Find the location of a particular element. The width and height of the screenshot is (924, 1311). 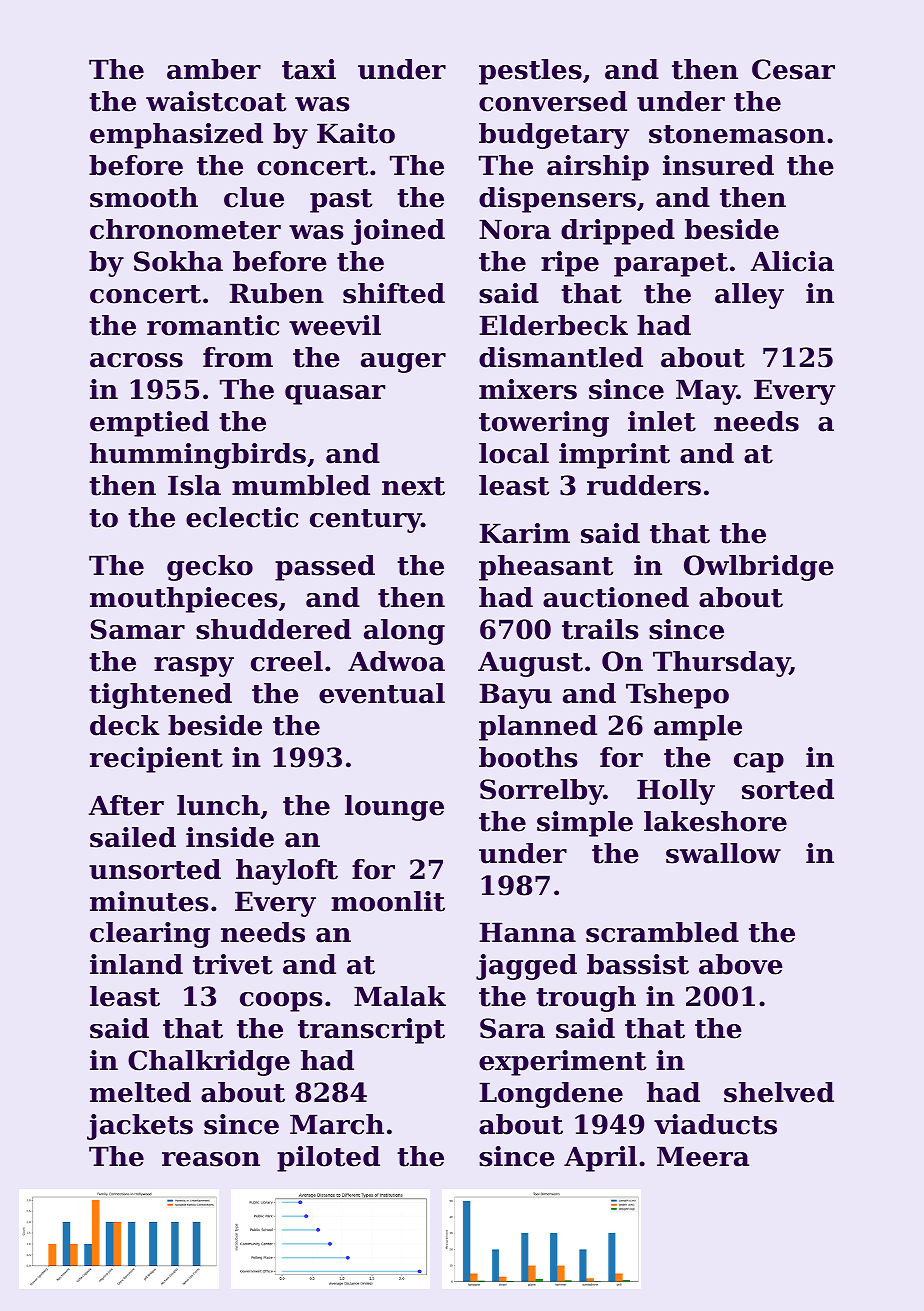

stonemason is located at coordinates (737, 134).
